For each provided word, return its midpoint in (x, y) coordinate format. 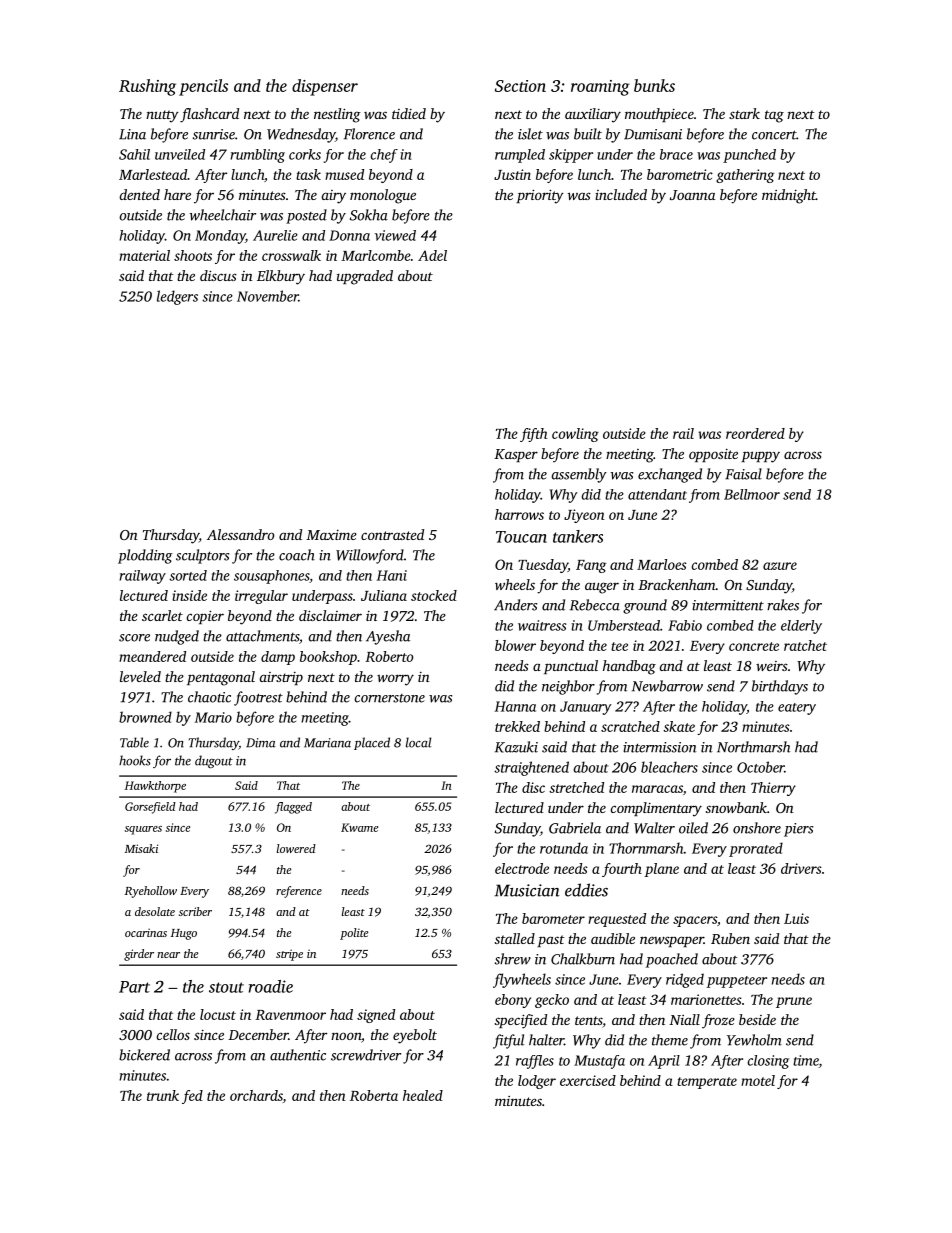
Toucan (521, 537)
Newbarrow (667, 686)
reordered (755, 433)
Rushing (147, 87)
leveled (140, 676)
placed (372, 743)
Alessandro (240, 534)
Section (520, 86)
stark (744, 113)
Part (134, 987)
